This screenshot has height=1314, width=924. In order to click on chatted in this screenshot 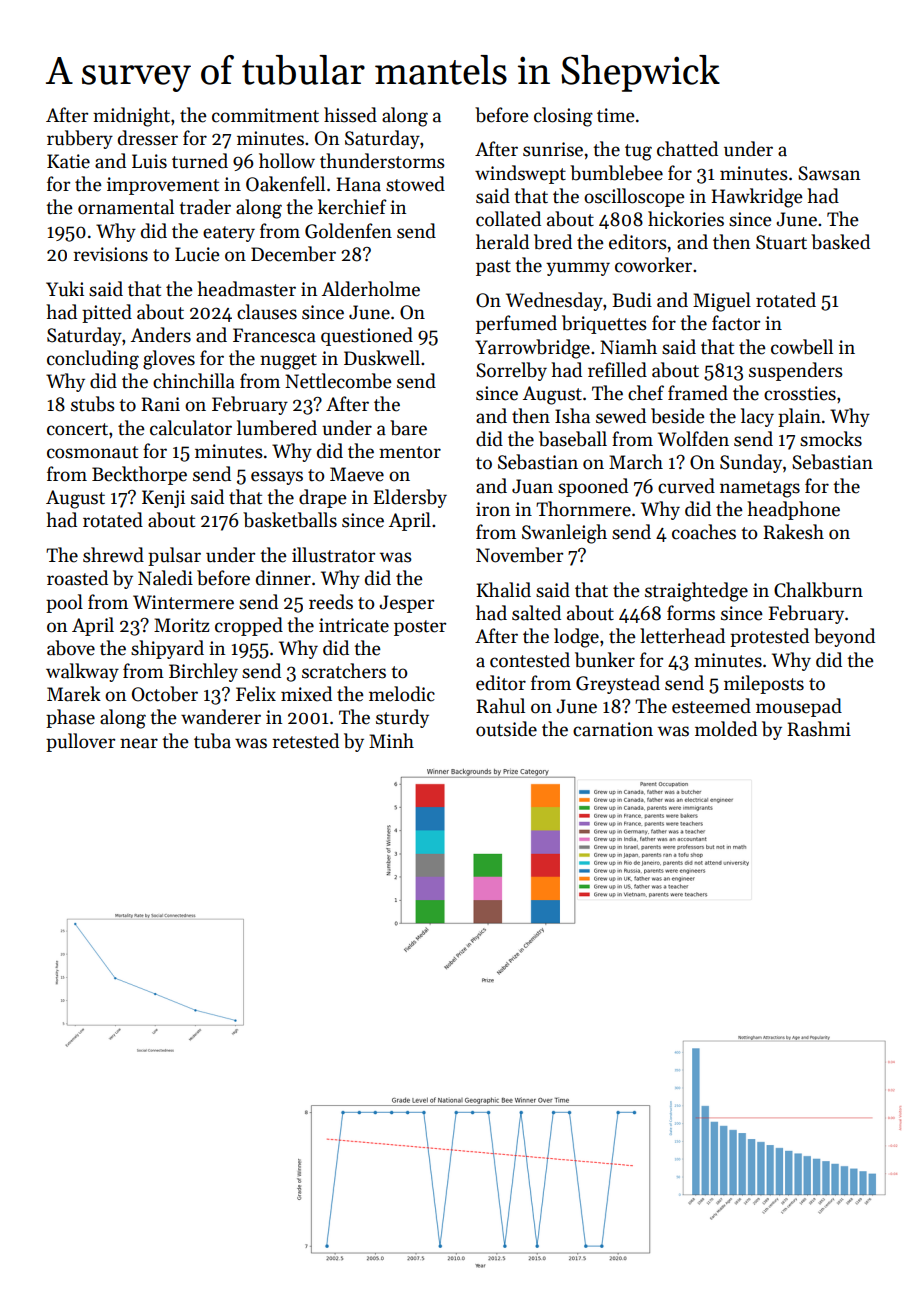, I will do `click(687, 149)`.
